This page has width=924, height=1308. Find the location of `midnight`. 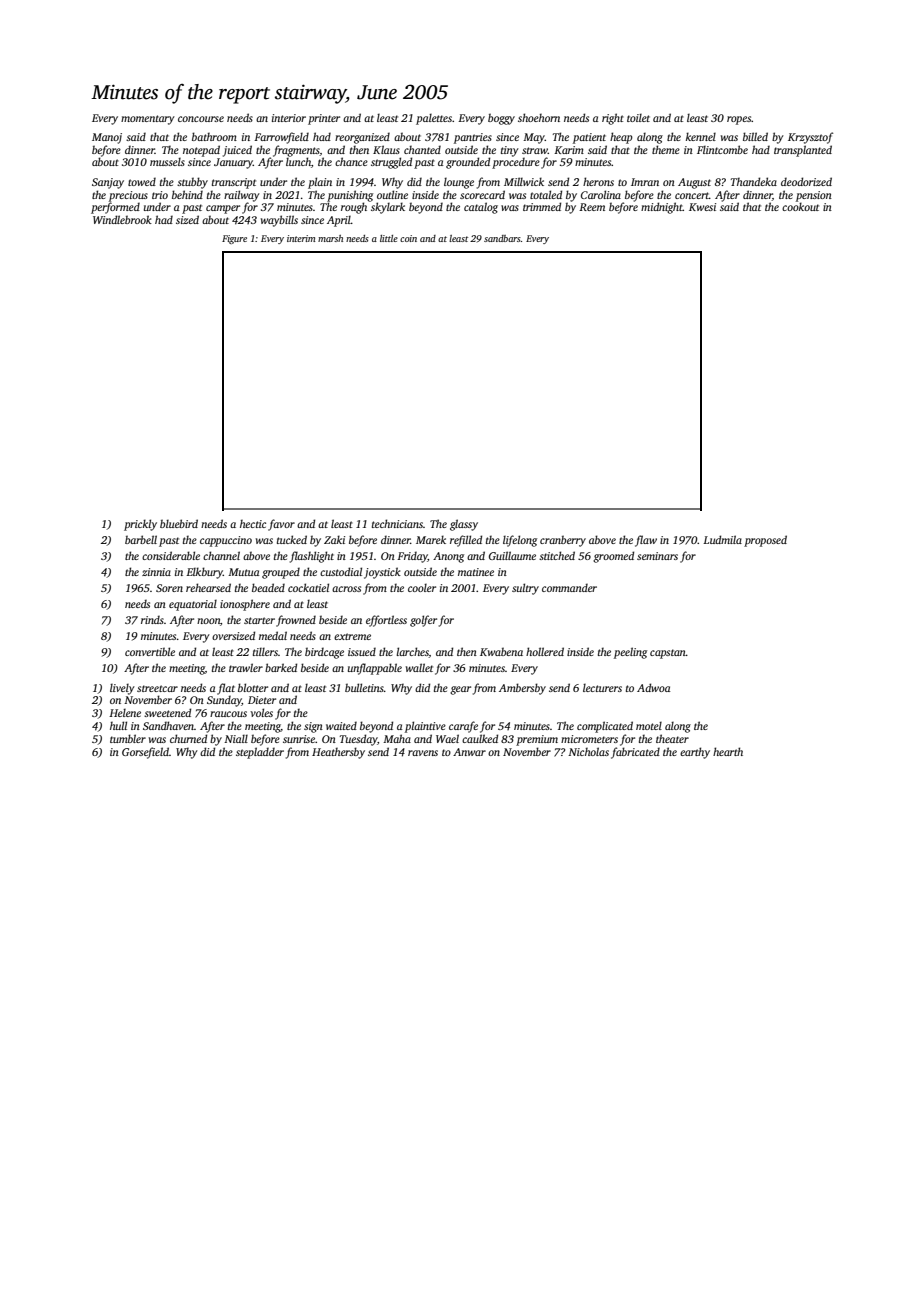

midnight is located at coordinates (662, 208).
